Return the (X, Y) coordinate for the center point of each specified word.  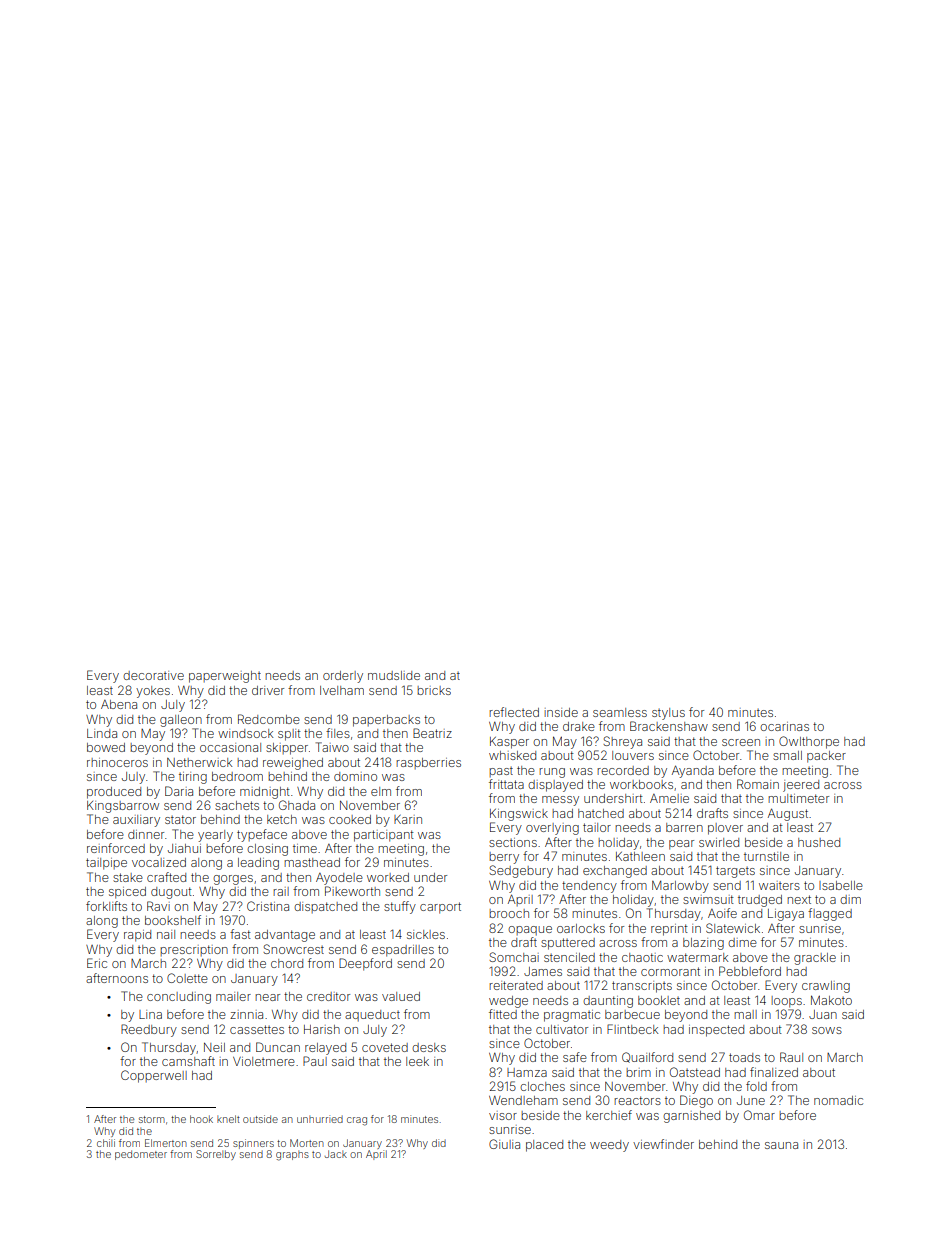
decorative (153, 675)
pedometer (141, 1155)
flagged (830, 914)
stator (180, 819)
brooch (509, 913)
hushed (819, 842)
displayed (555, 786)
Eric (97, 963)
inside (561, 712)
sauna (781, 1145)
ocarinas (784, 726)
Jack (336, 1154)
